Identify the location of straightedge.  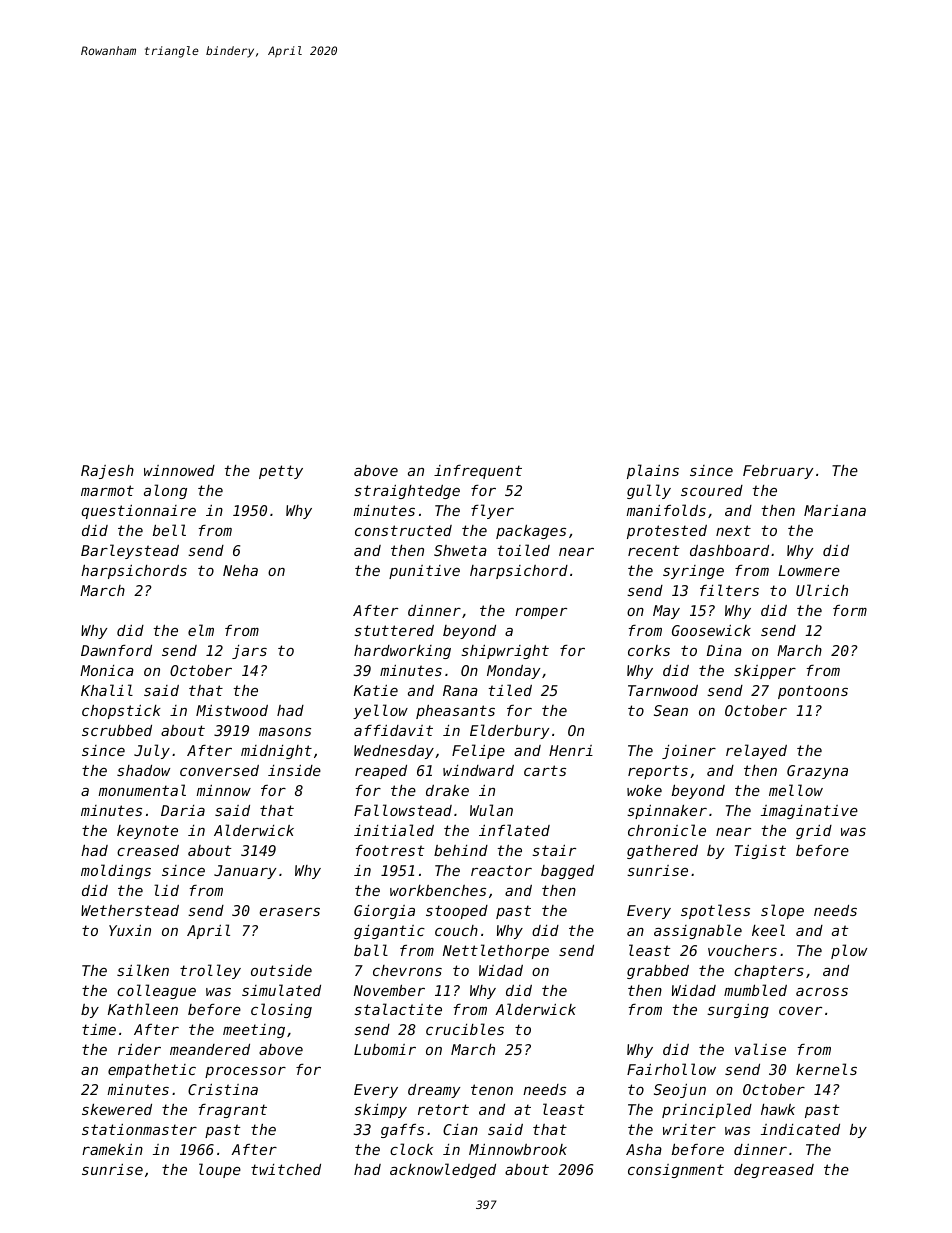
(407, 492).
